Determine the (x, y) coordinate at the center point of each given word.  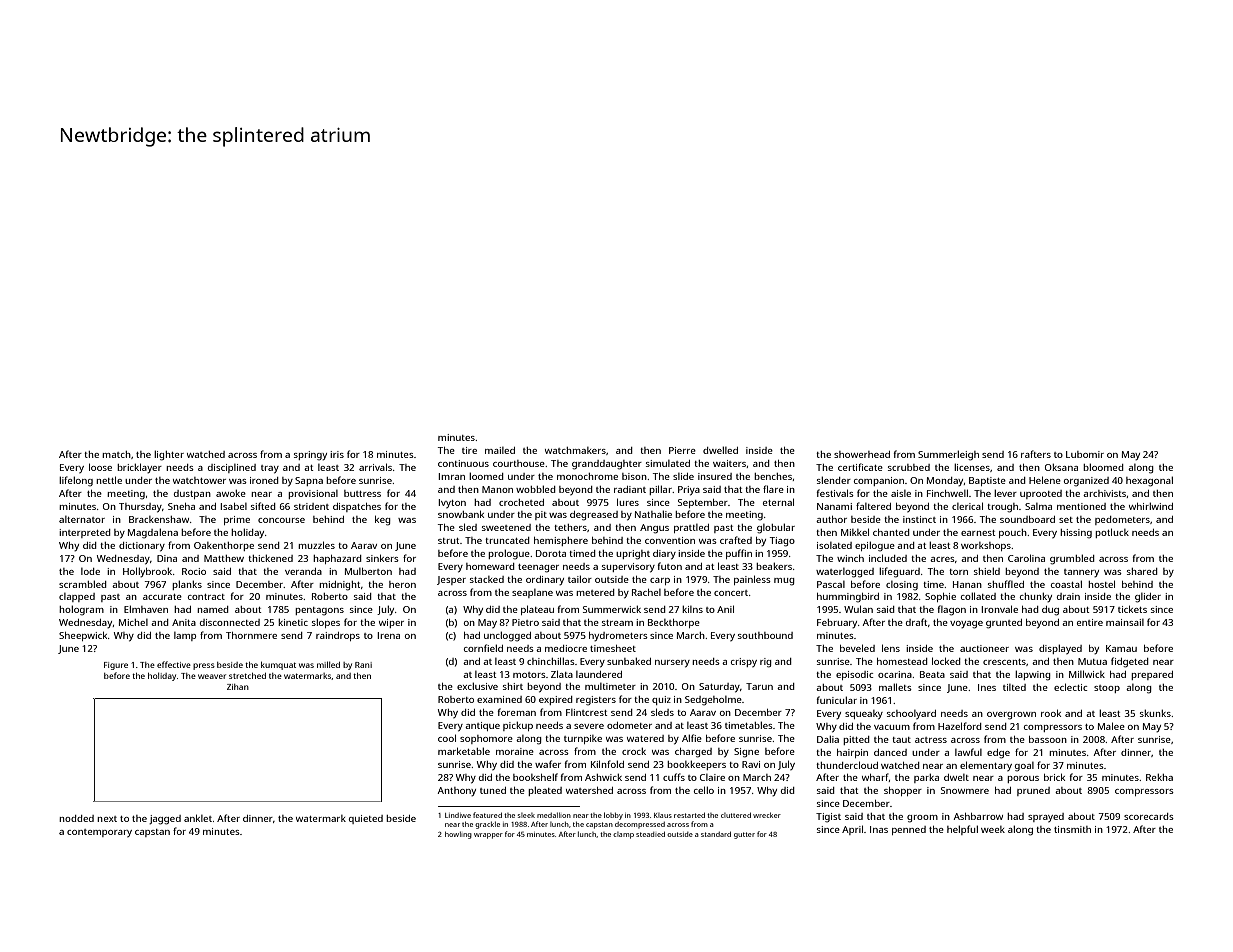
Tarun (759, 686)
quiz (661, 700)
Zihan (238, 687)
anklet (198, 818)
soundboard (1027, 519)
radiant (630, 489)
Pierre (682, 450)
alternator (82, 519)
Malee (1111, 726)
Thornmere (251, 635)
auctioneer (984, 648)
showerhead (862, 454)
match (116, 454)
